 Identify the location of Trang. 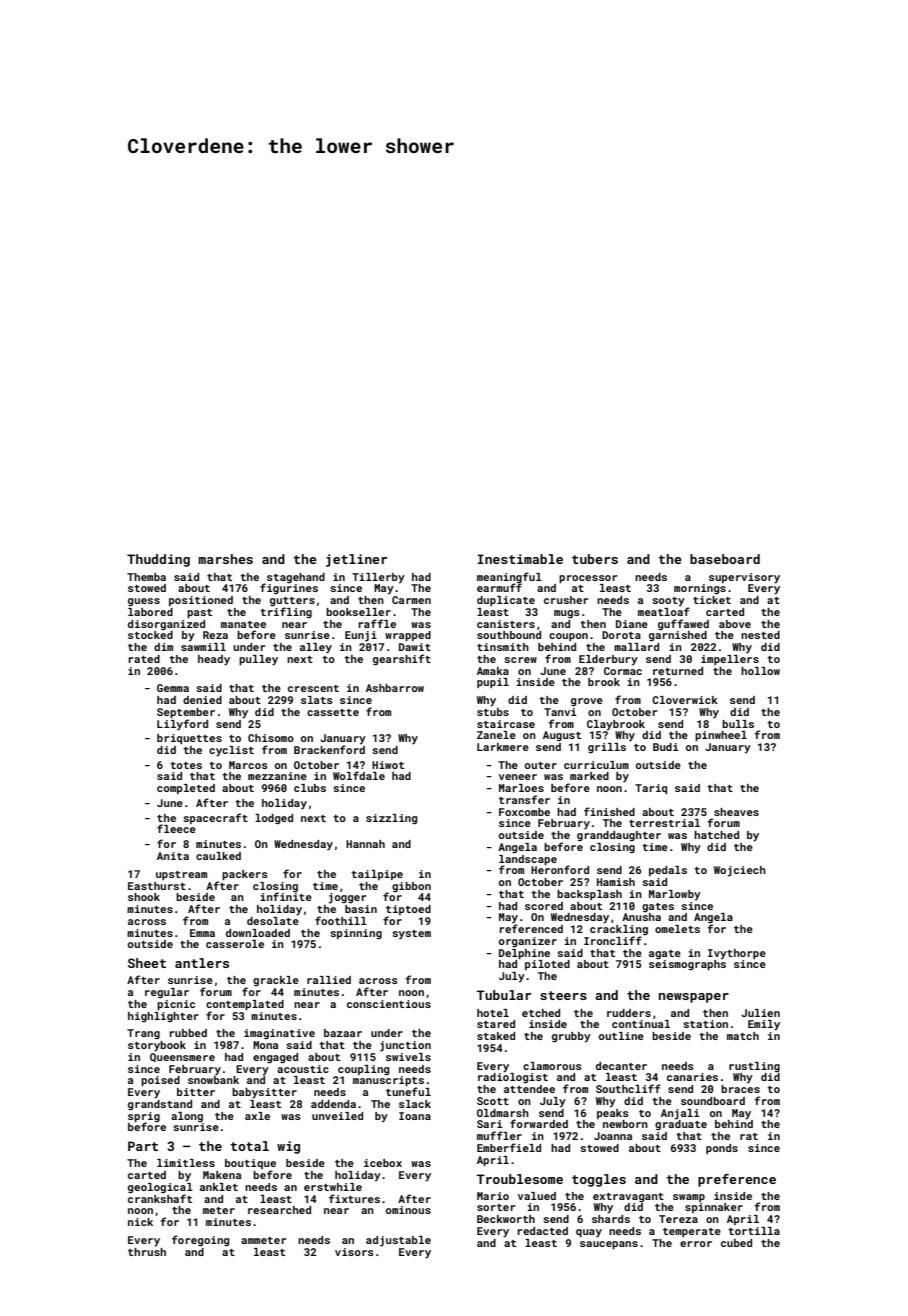
(143, 1034).
